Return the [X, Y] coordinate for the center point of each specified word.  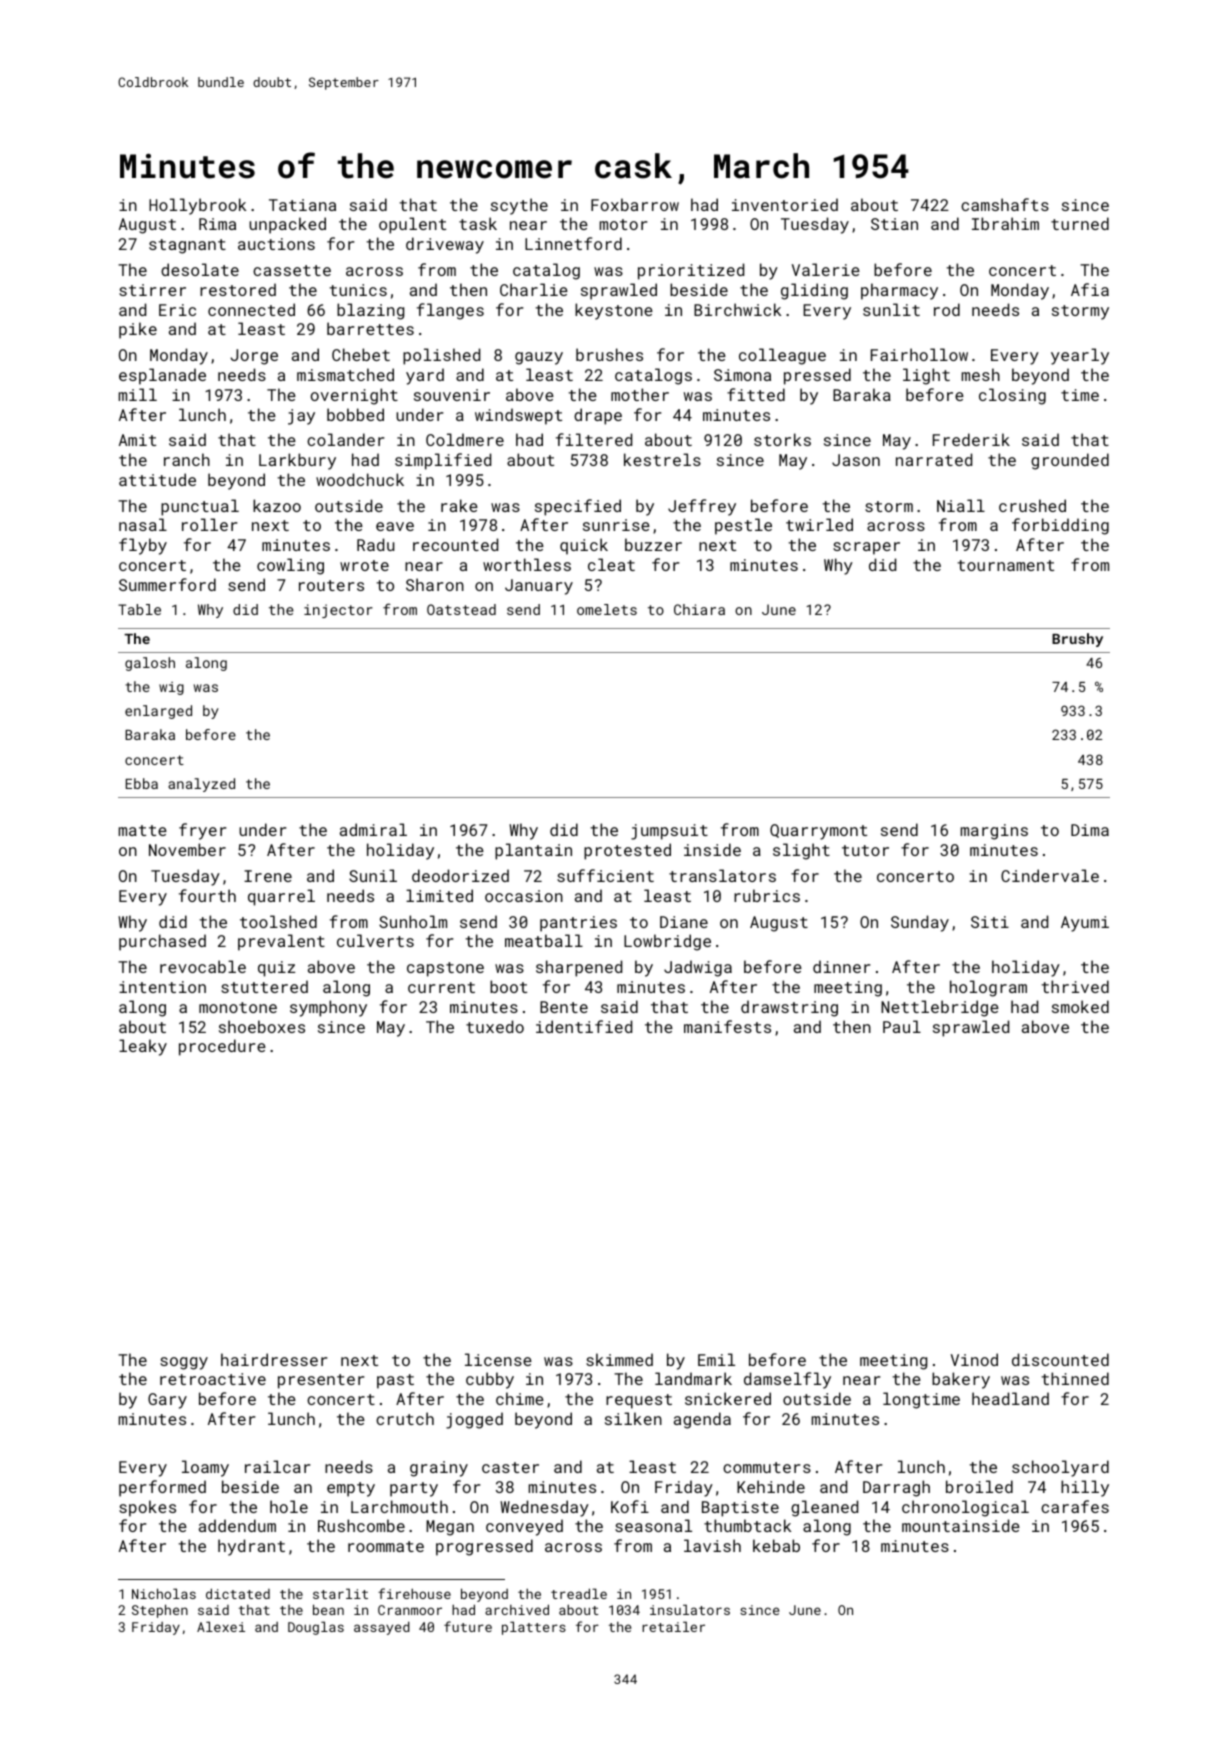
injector [338, 611]
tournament [1005, 565]
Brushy [1077, 640]
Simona [742, 375]
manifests [727, 1026]
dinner [841, 966]
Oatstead [461, 609]
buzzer [653, 544]
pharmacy [899, 291]
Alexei [221, 1626]
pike [138, 330]
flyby [143, 546]
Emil [716, 1359]
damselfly [787, 1380]
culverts [375, 940]
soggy [184, 1363]
